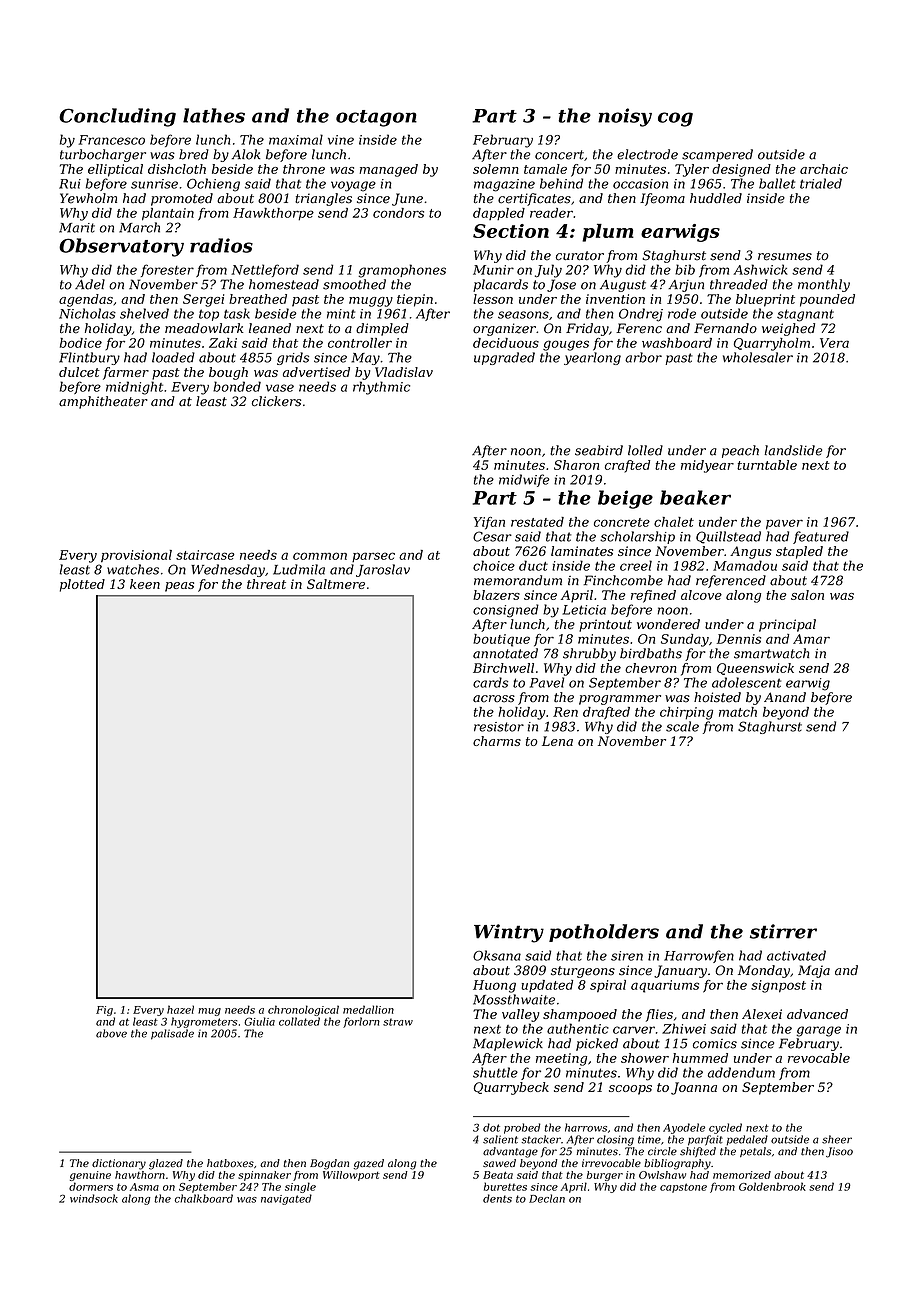  Describe the element at coordinates (373, 557) in the screenshot. I see `parsec` at that location.
